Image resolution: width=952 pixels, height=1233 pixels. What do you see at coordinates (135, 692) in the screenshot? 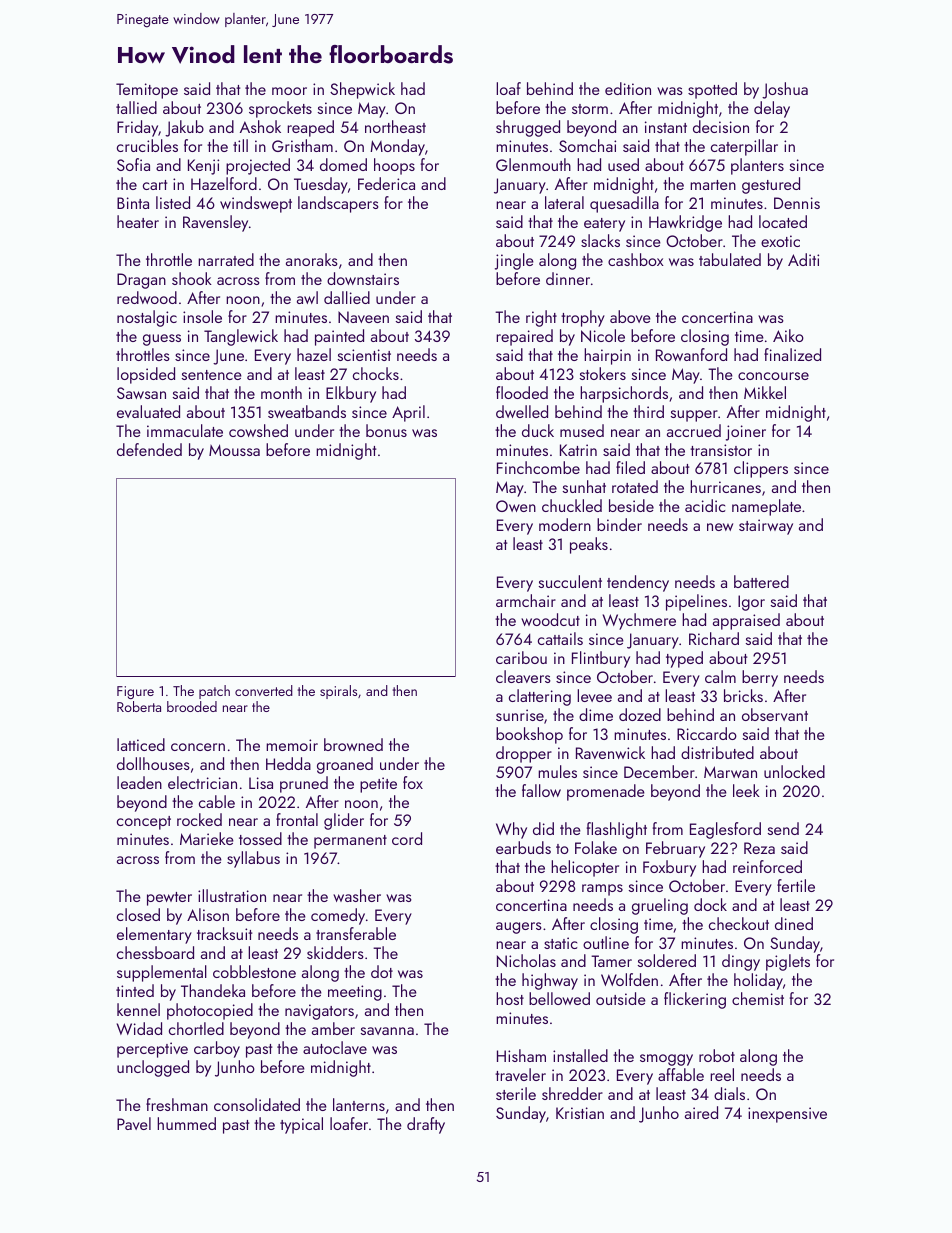
I see `Figure` at bounding box center [135, 692].
